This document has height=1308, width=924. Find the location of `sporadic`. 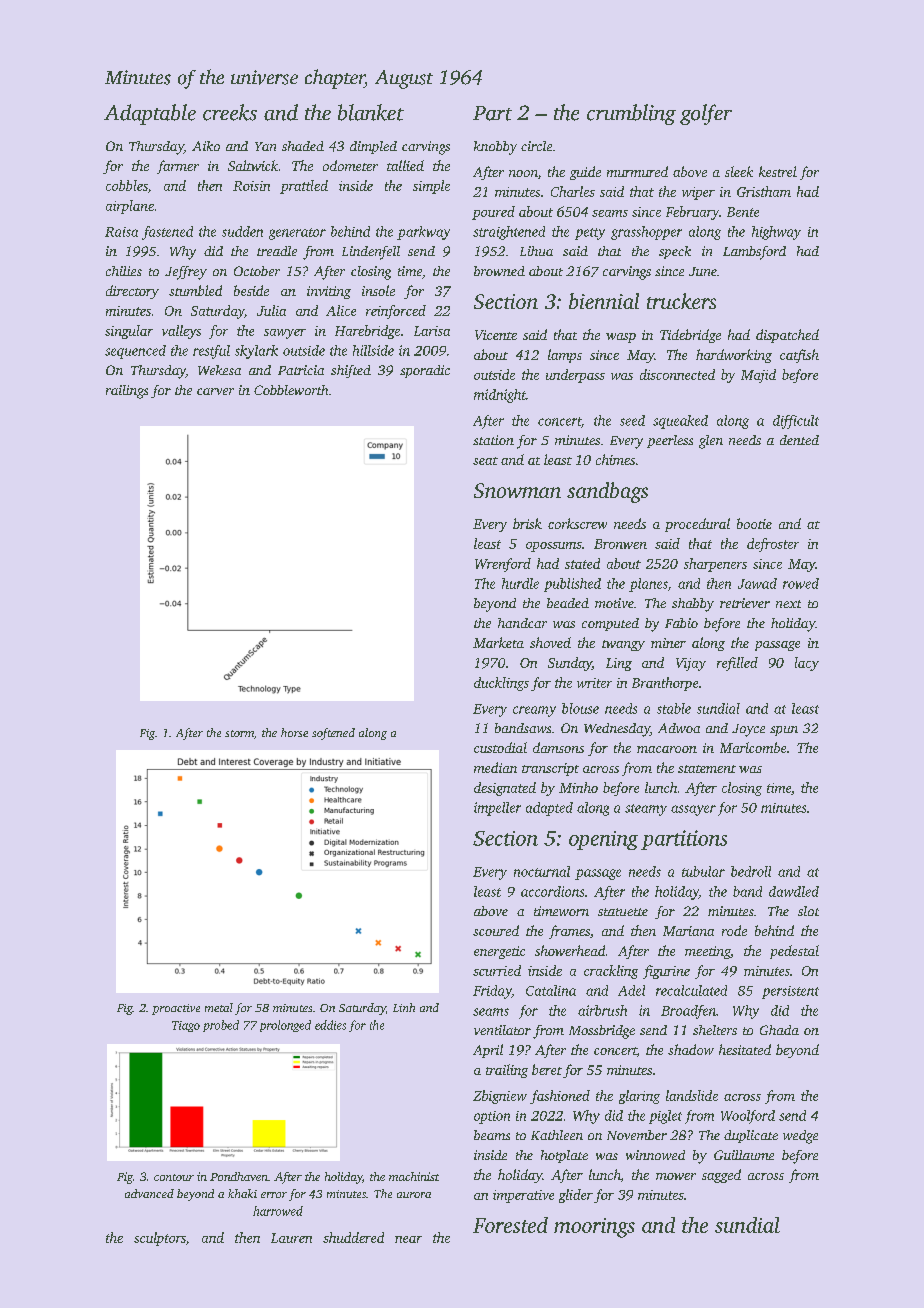

sporadic is located at coordinates (425, 371).
